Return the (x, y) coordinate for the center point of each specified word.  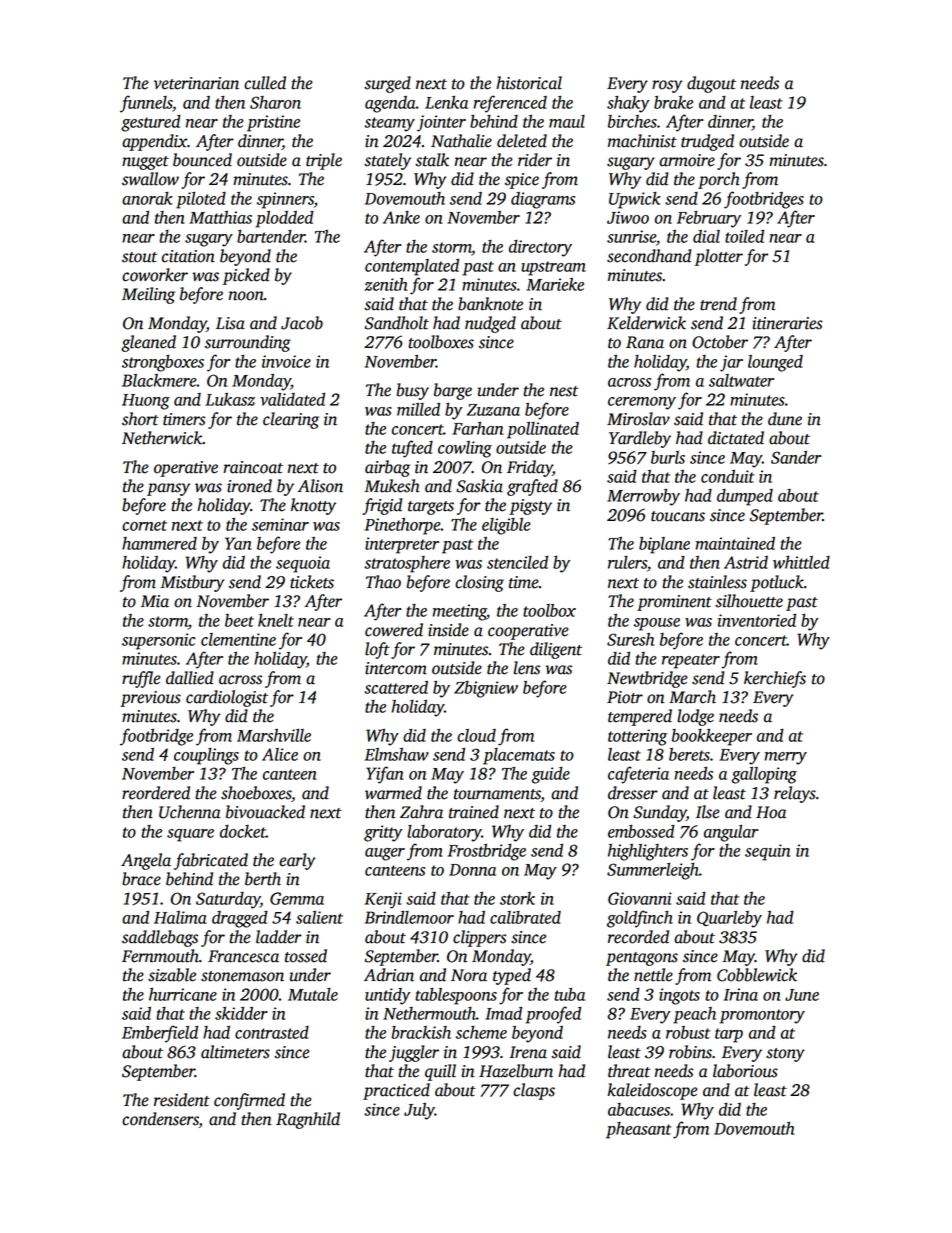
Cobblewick (757, 975)
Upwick (634, 200)
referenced (510, 104)
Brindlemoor (409, 917)
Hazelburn (516, 1071)
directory (540, 248)
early (297, 861)
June (802, 995)
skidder (241, 1013)
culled (265, 83)
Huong (146, 402)
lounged (775, 363)
